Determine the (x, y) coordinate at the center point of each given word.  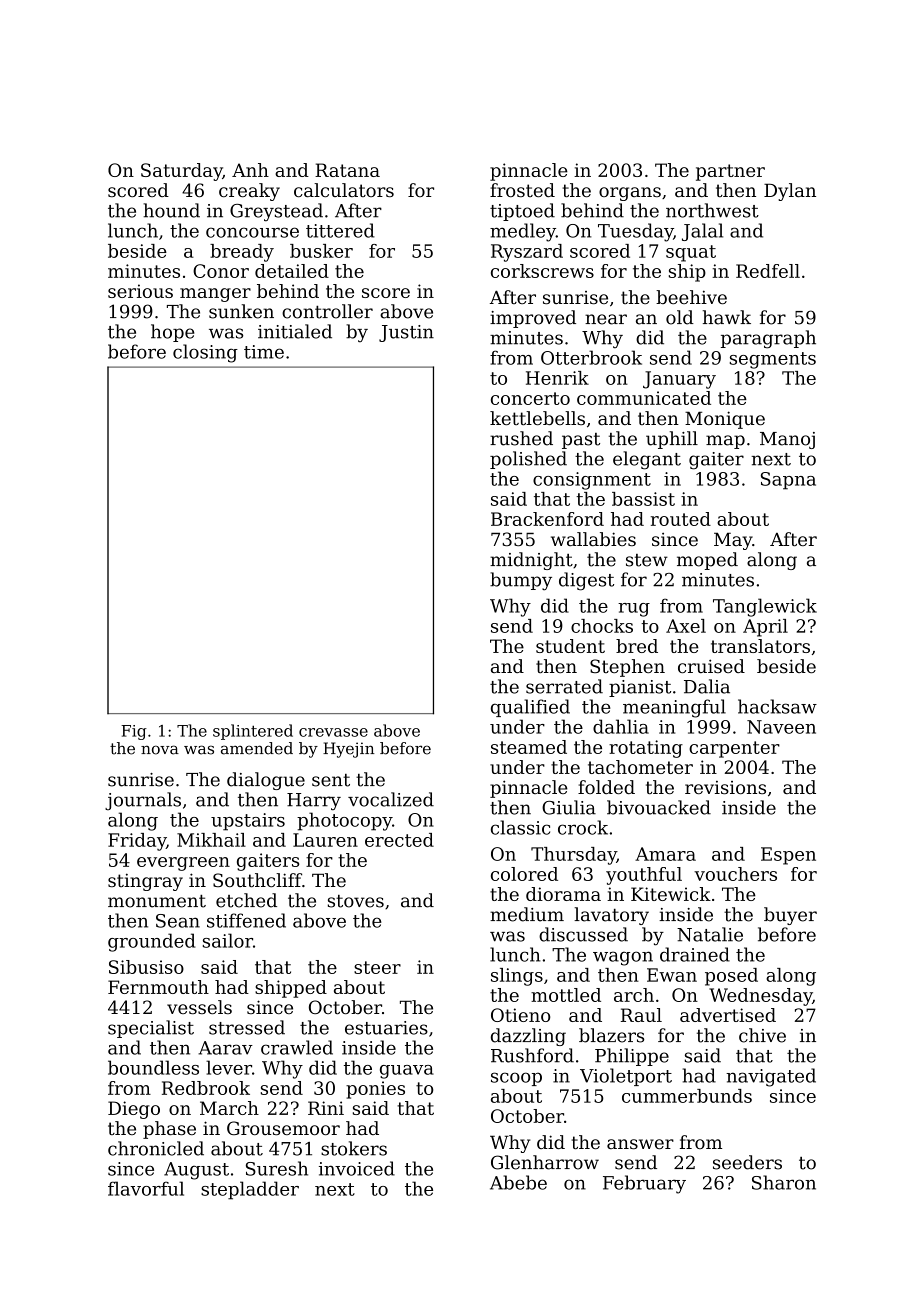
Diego (134, 1110)
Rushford (532, 1055)
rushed (521, 438)
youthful (644, 876)
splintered (253, 732)
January (679, 380)
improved (533, 319)
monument (157, 901)
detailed (292, 271)
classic (520, 827)
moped (707, 561)
